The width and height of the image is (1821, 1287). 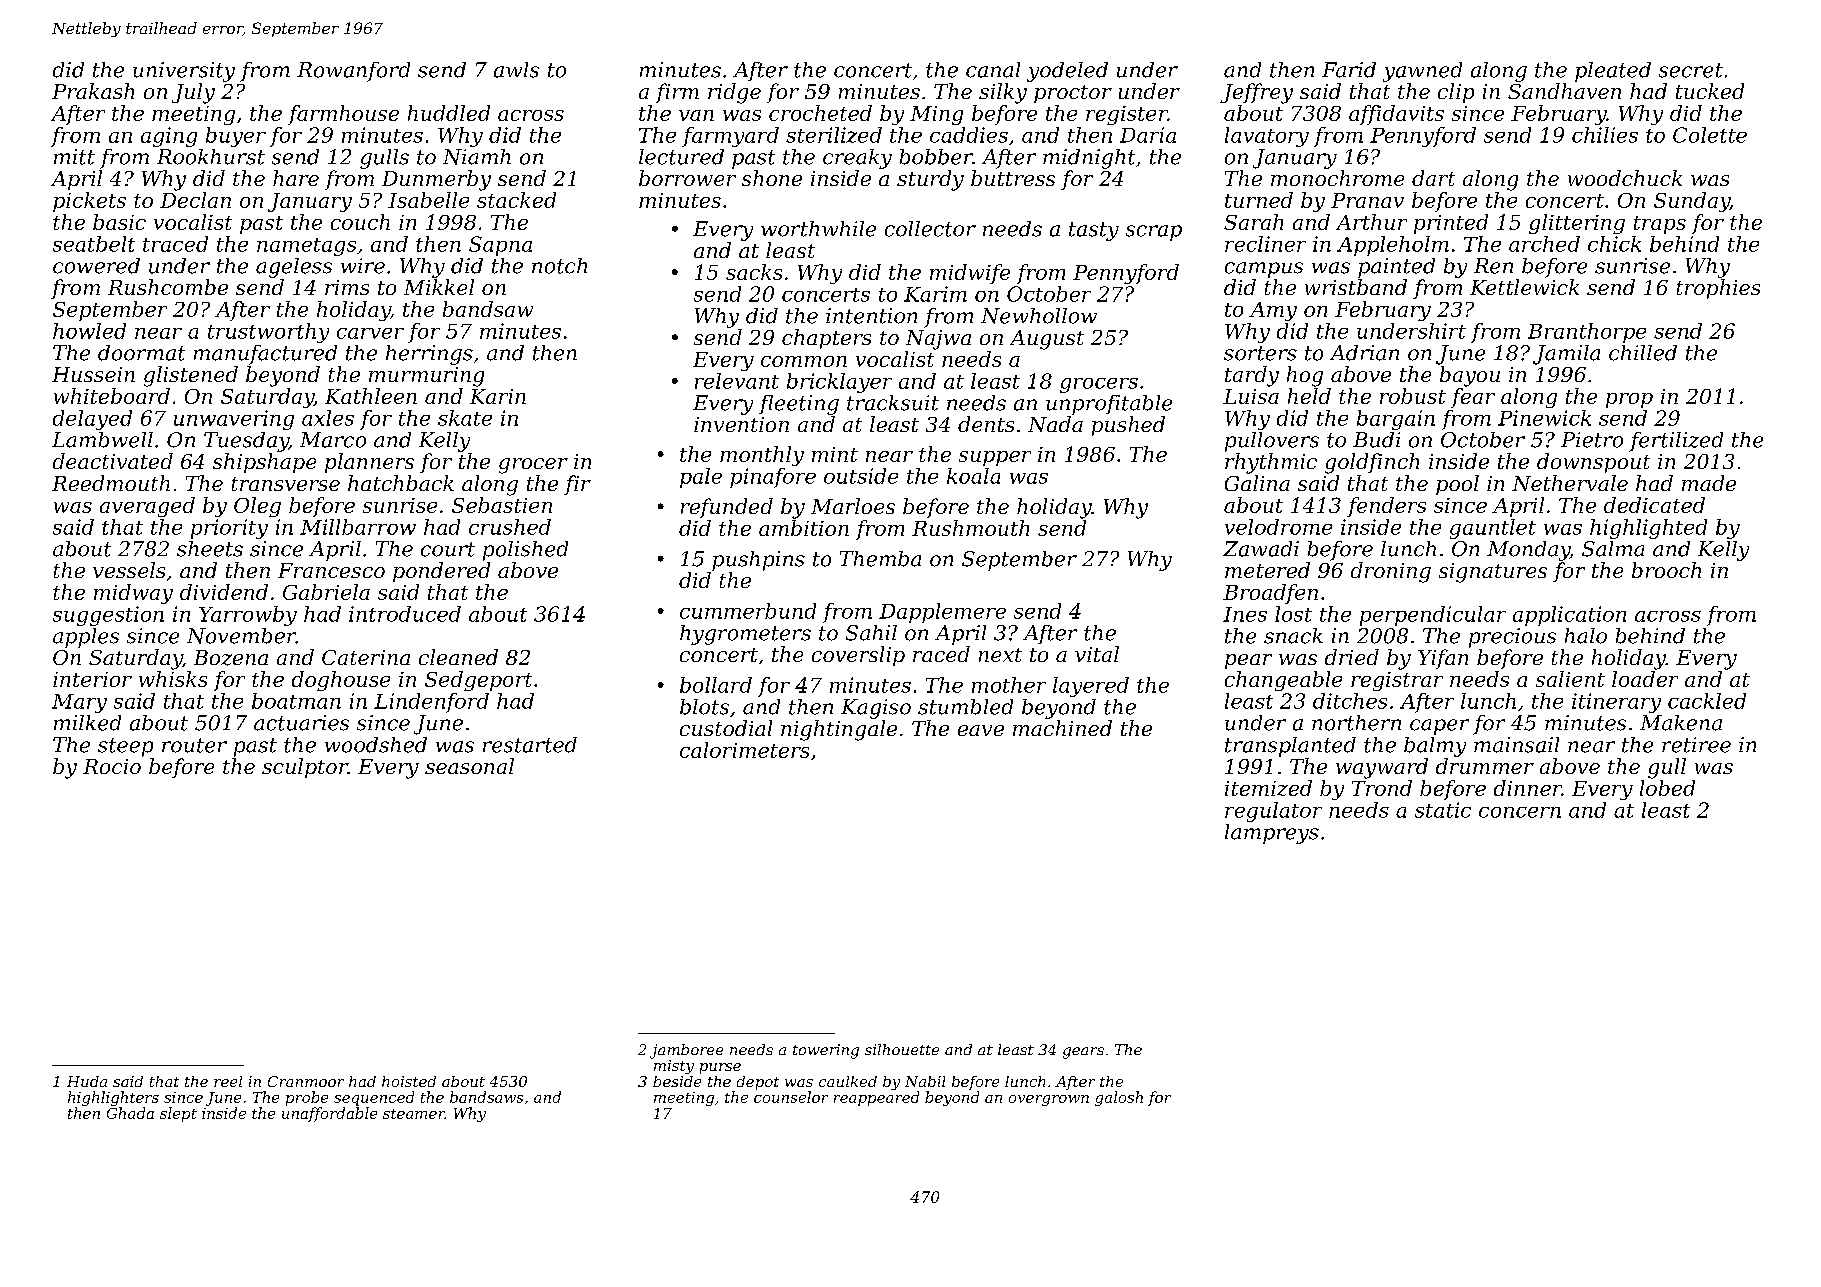 What do you see at coordinates (178, 1114) in the image?
I see `slept` at bounding box center [178, 1114].
